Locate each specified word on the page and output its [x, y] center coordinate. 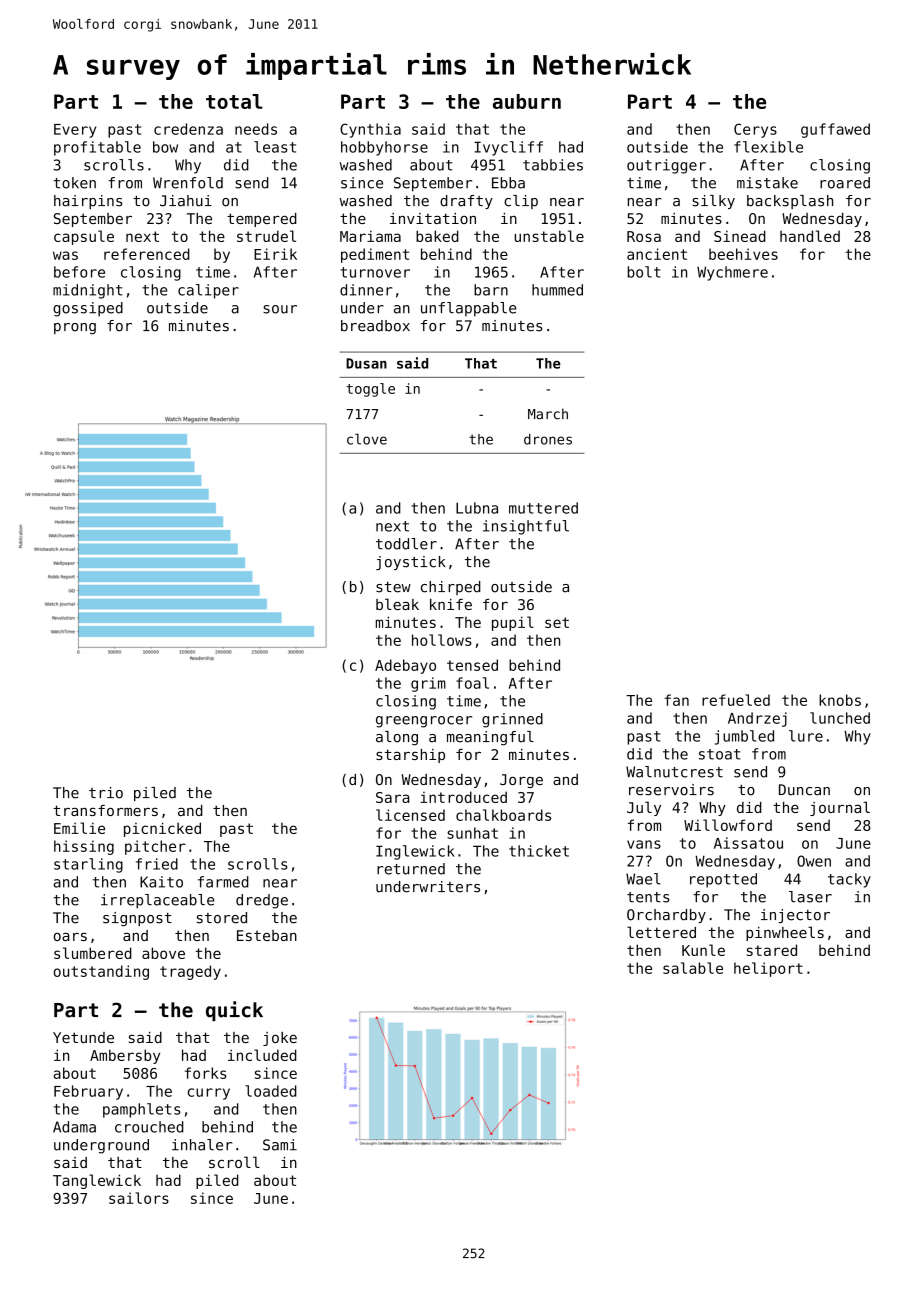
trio [106, 793]
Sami [280, 1145]
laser [810, 897]
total [234, 101]
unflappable [468, 309]
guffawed [835, 130]
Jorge [521, 781]
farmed [223, 882]
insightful [526, 527]
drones [548, 439]
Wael [643, 879]
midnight [87, 291]
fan [677, 700]
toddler [406, 544]
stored [222, 918]
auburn [527, 101]
